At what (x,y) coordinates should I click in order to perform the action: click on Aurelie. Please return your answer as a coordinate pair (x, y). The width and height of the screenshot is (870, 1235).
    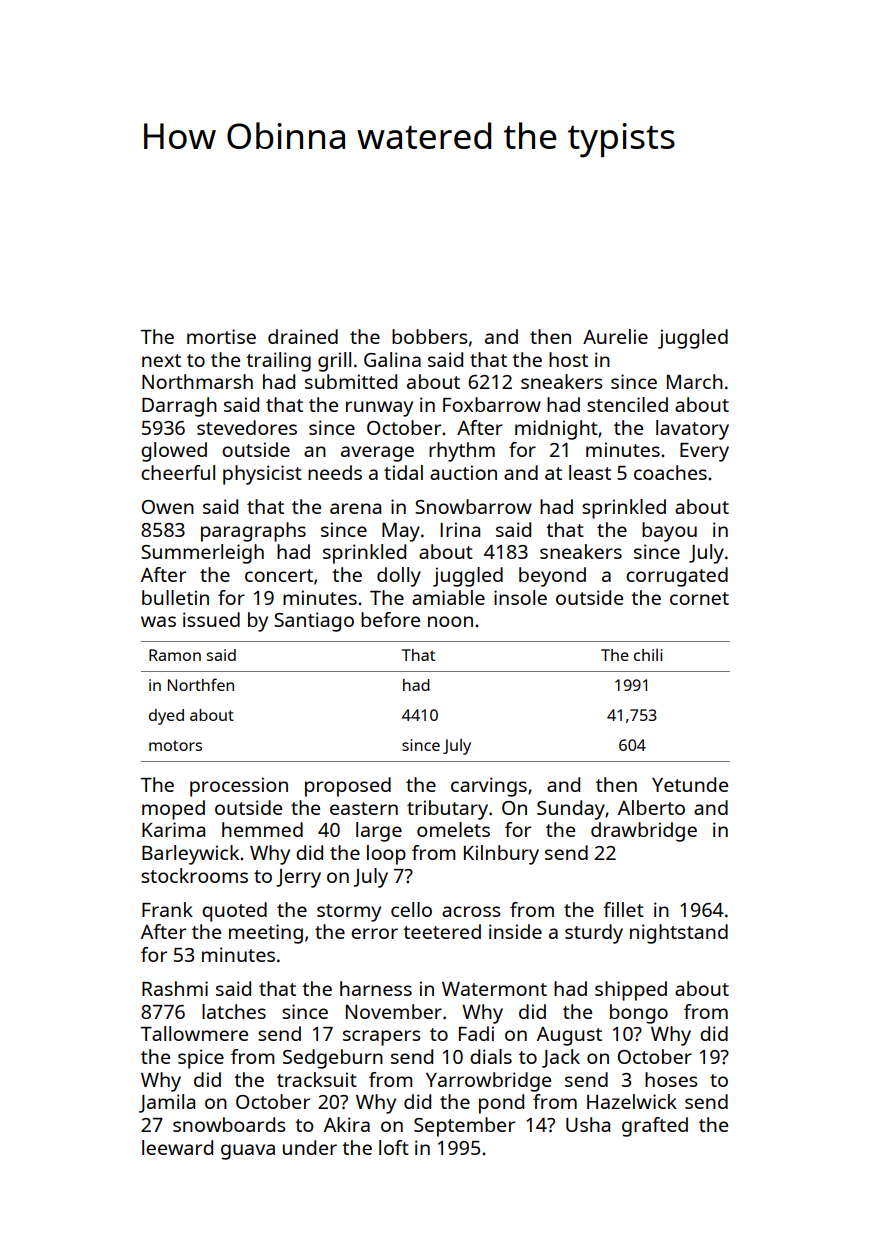
    Looking at the image, I should click on (615, 336).
